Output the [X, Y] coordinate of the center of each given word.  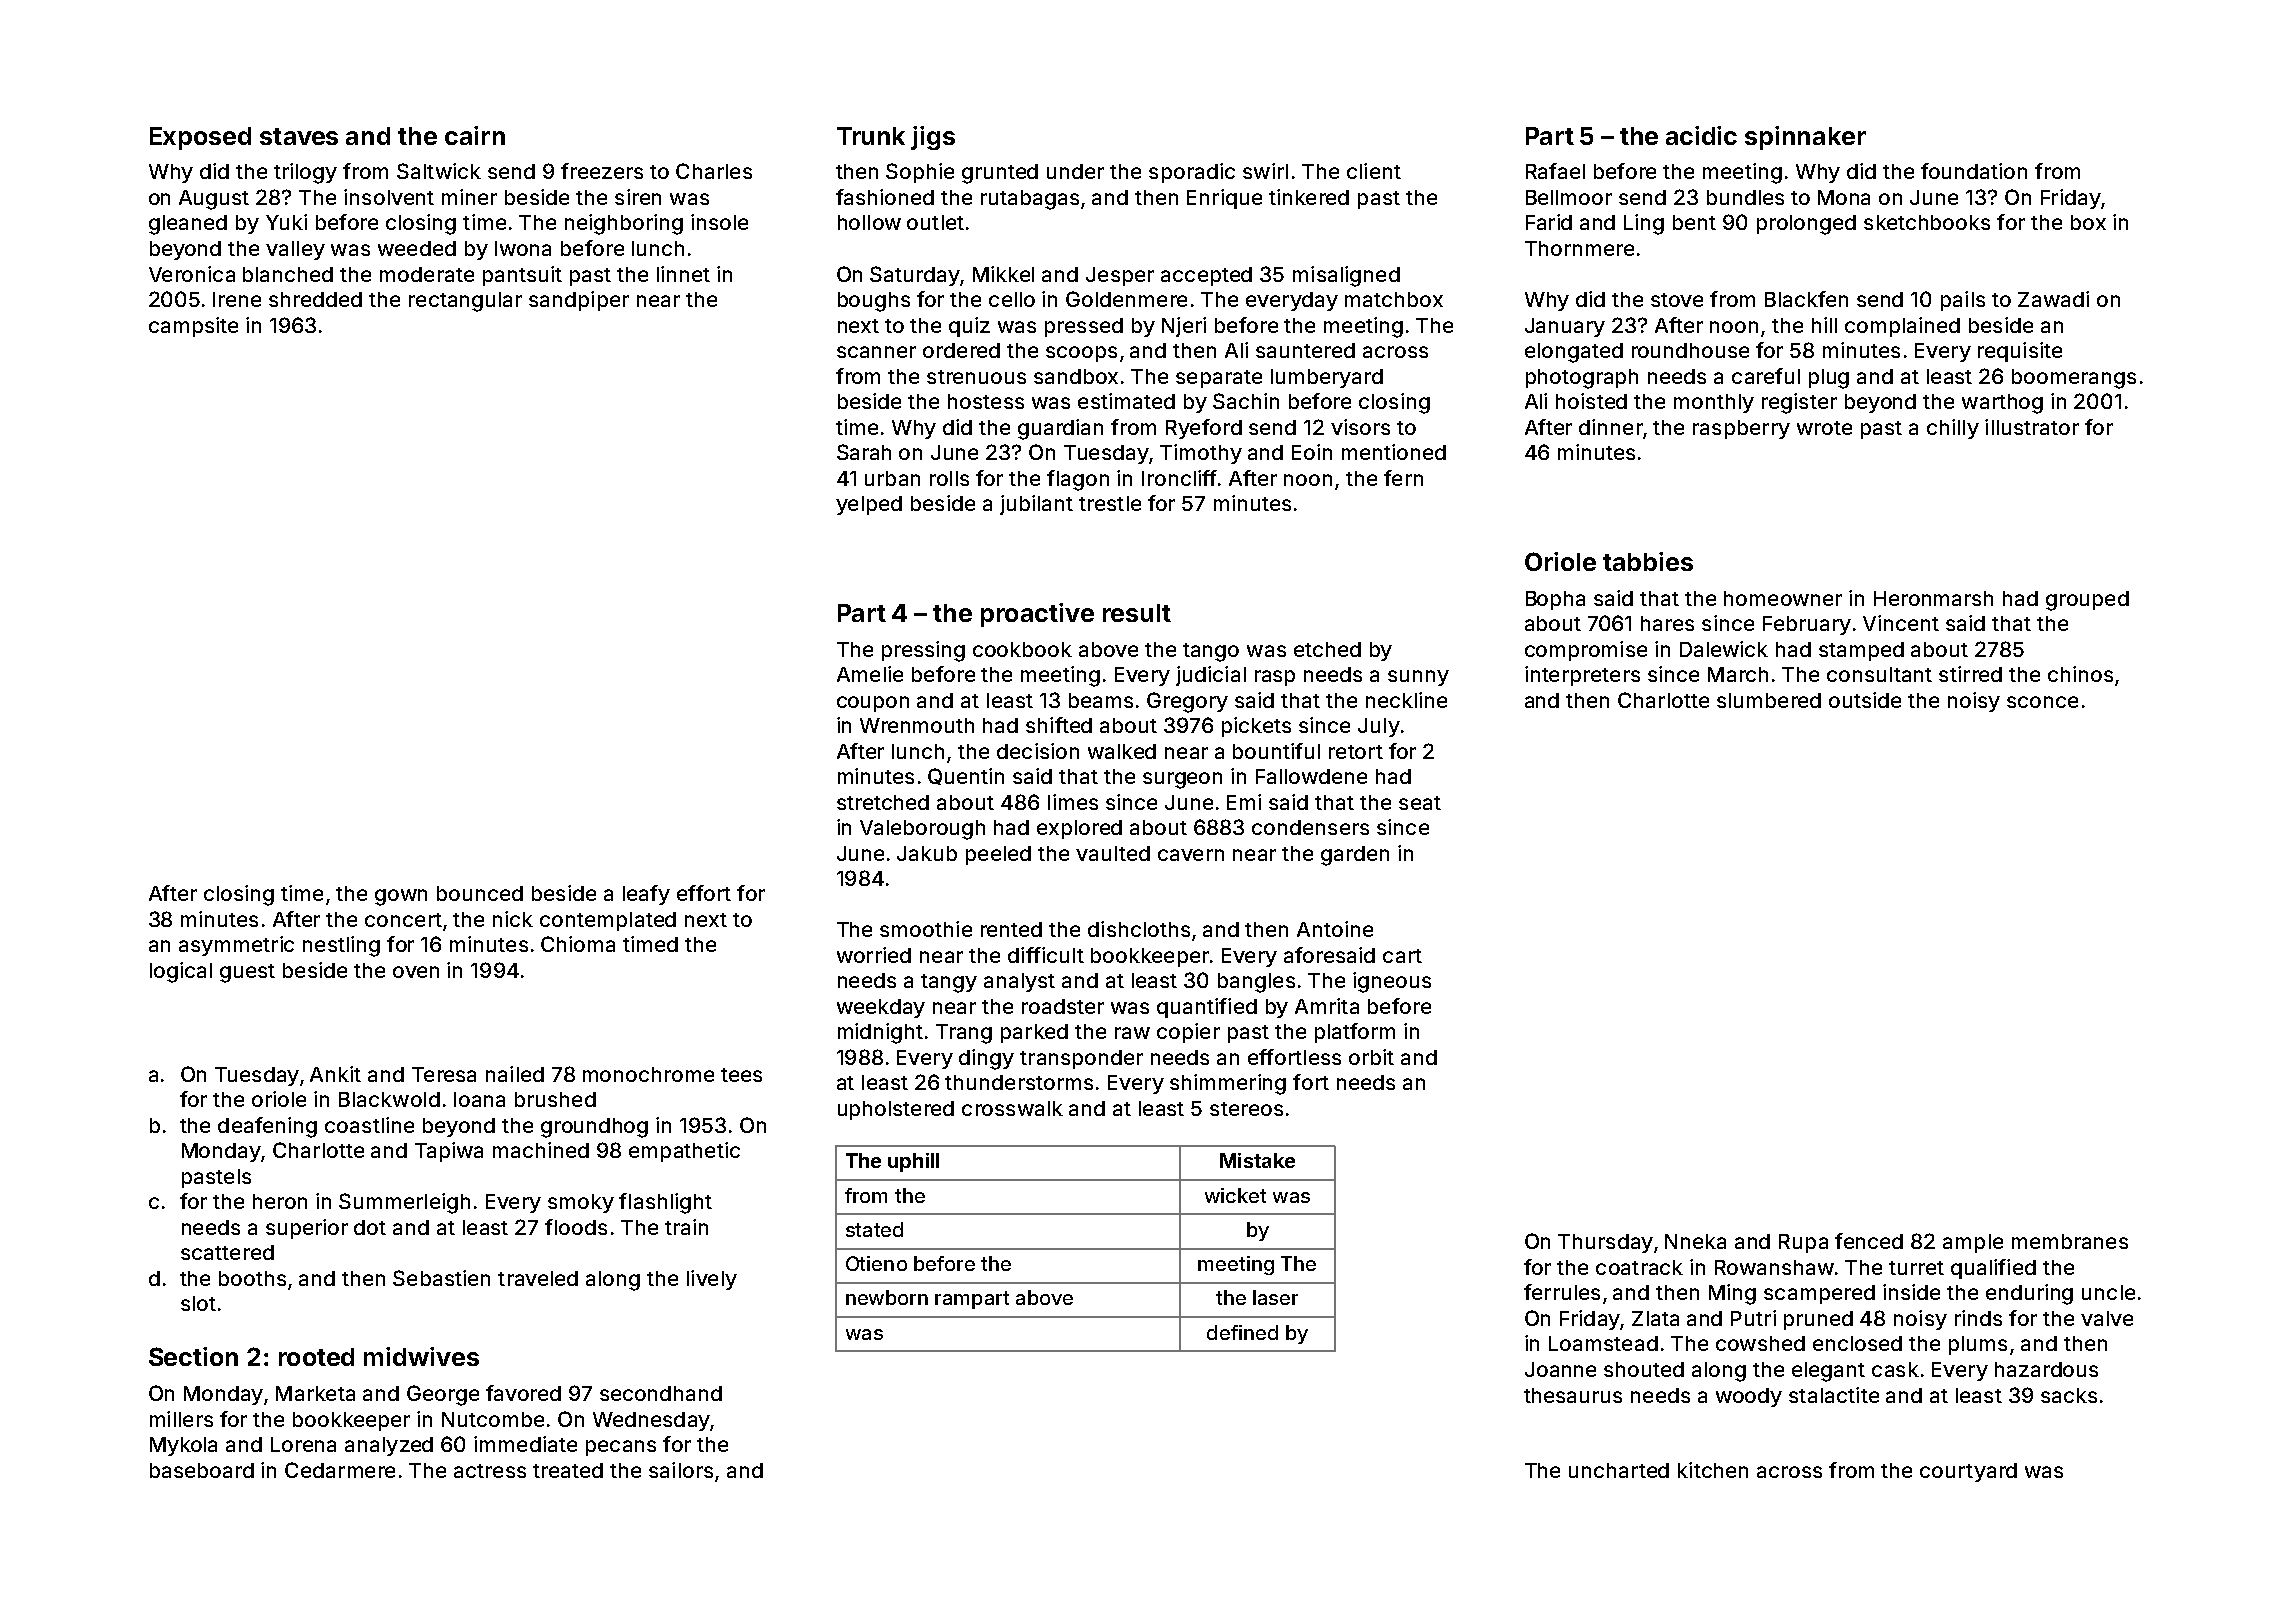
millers [181, 1419]
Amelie [870, 674]
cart [1402, 956]
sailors [681, 1470]
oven [416, 972]
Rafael [1555, 171]
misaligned [1346, 276]
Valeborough [922, 830]
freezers [602, 171]
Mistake [1257, 1160]
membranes [2070, 1241]
